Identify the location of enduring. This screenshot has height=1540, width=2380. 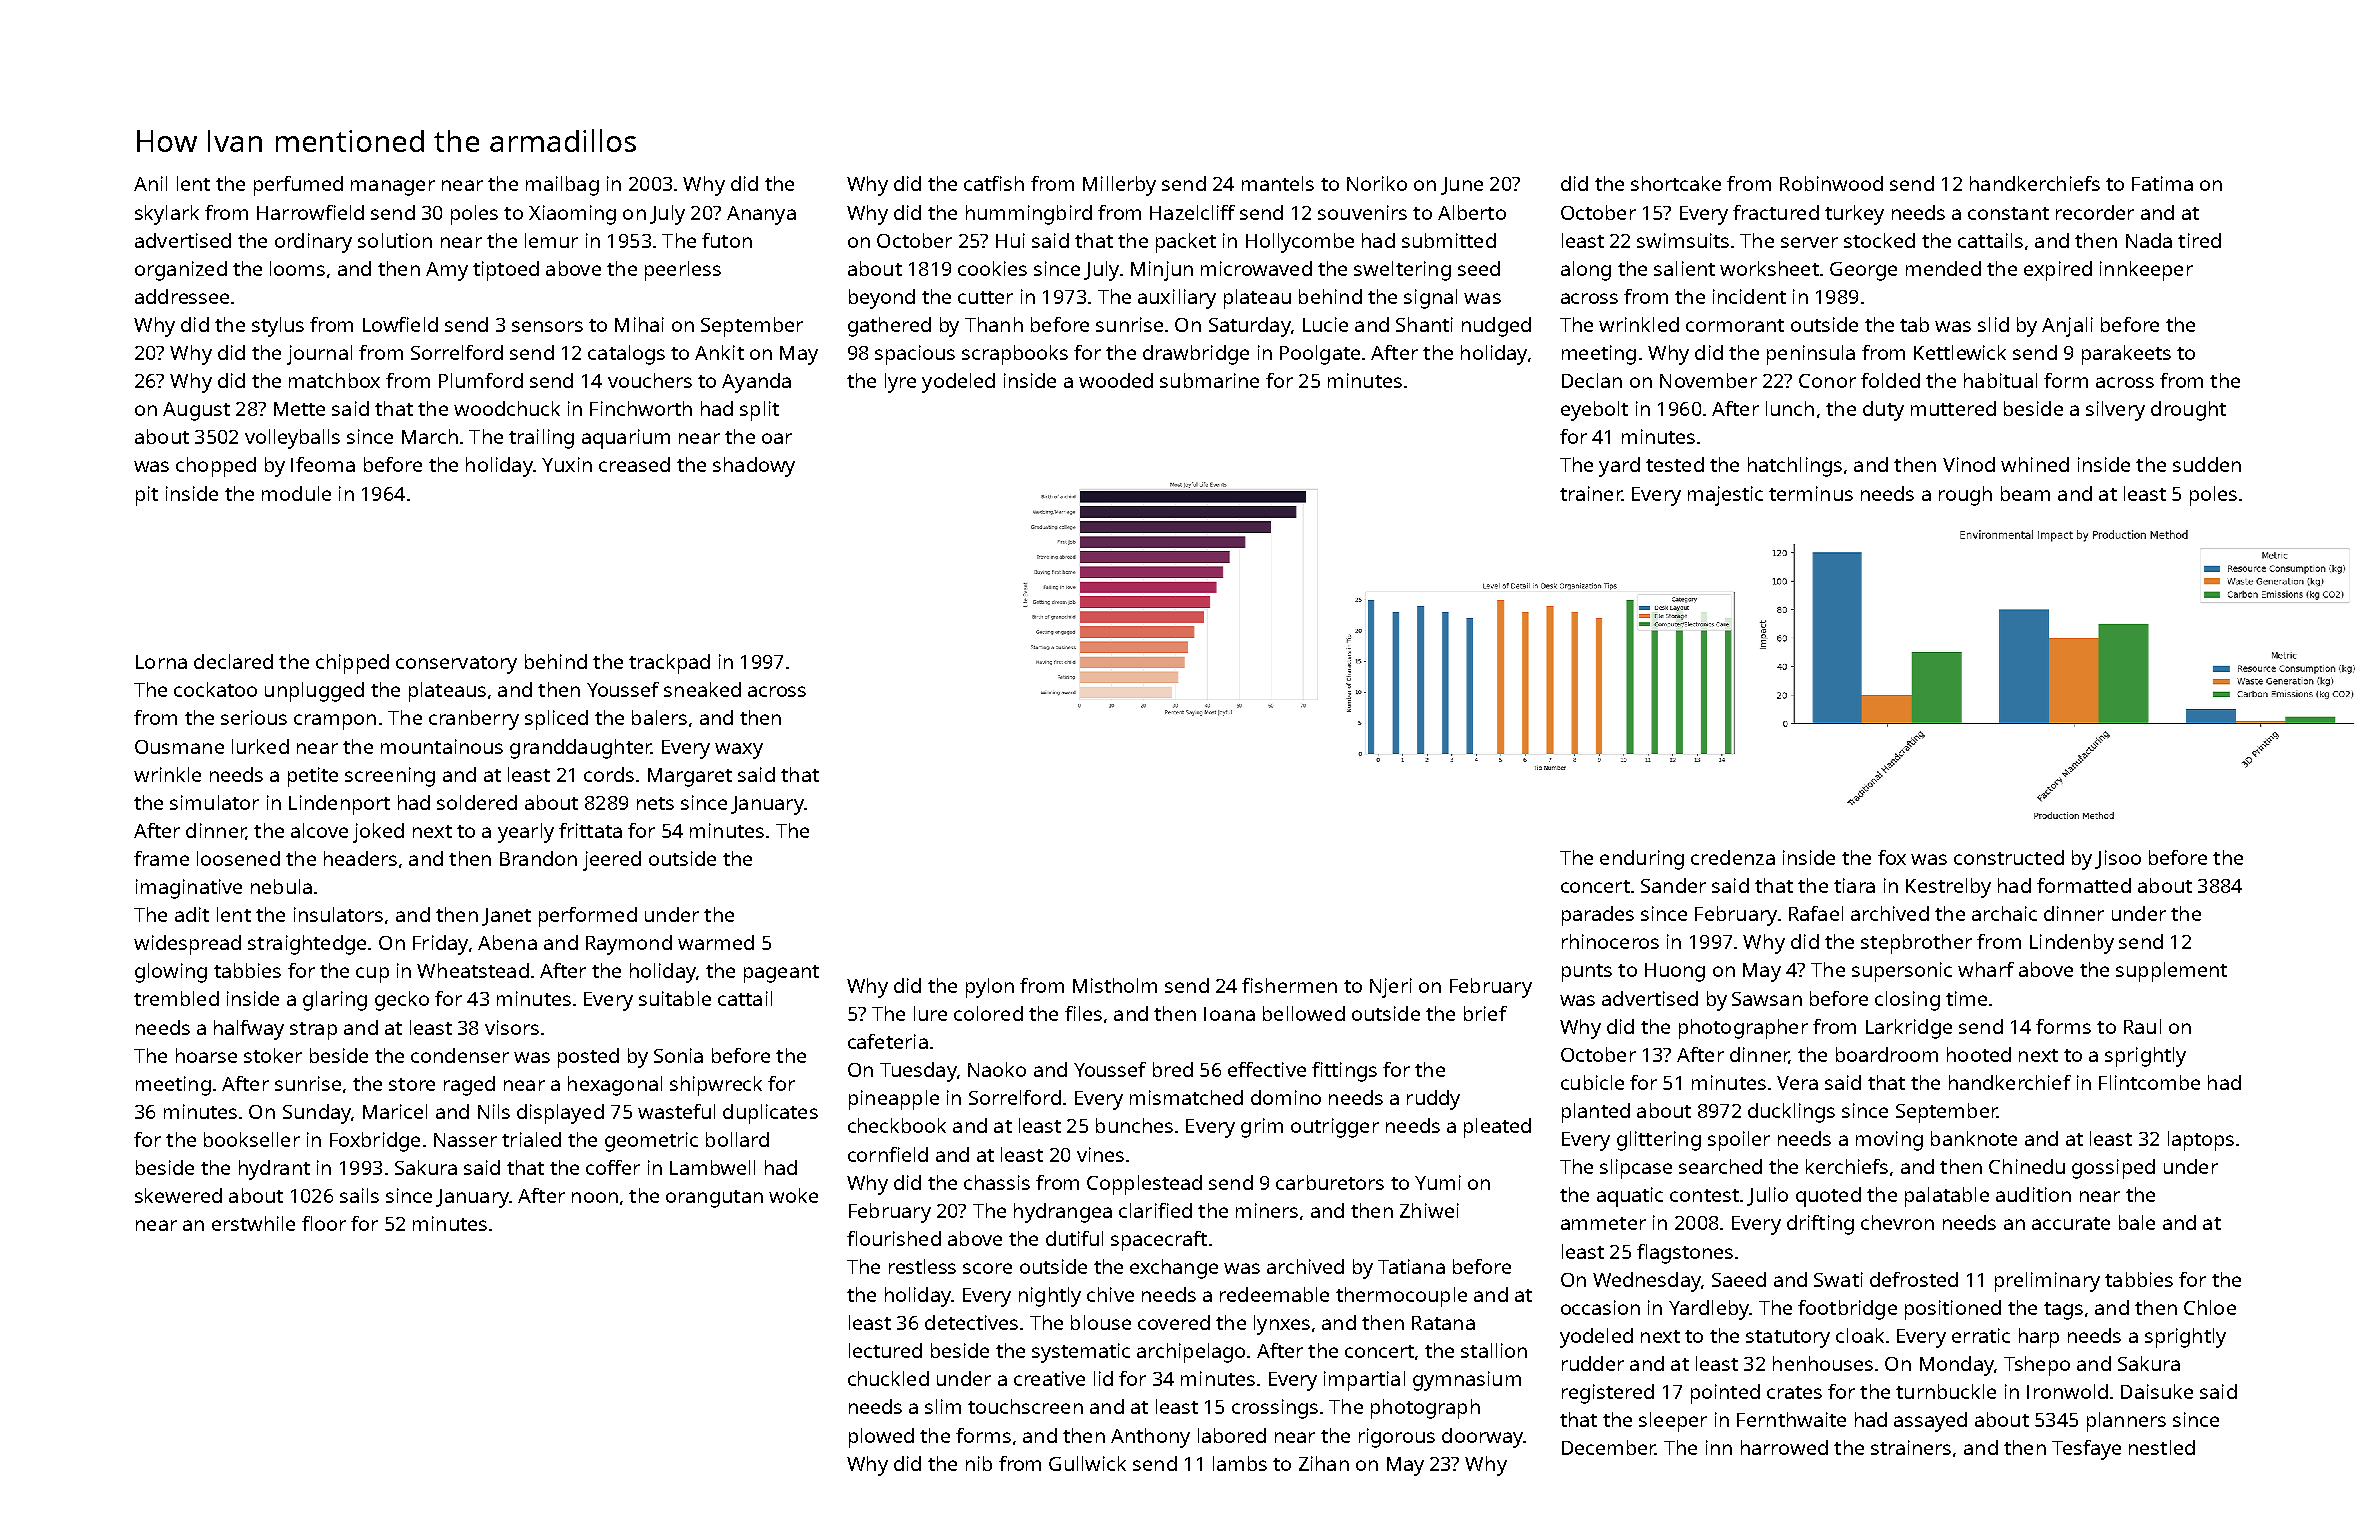
(1642, 860).
